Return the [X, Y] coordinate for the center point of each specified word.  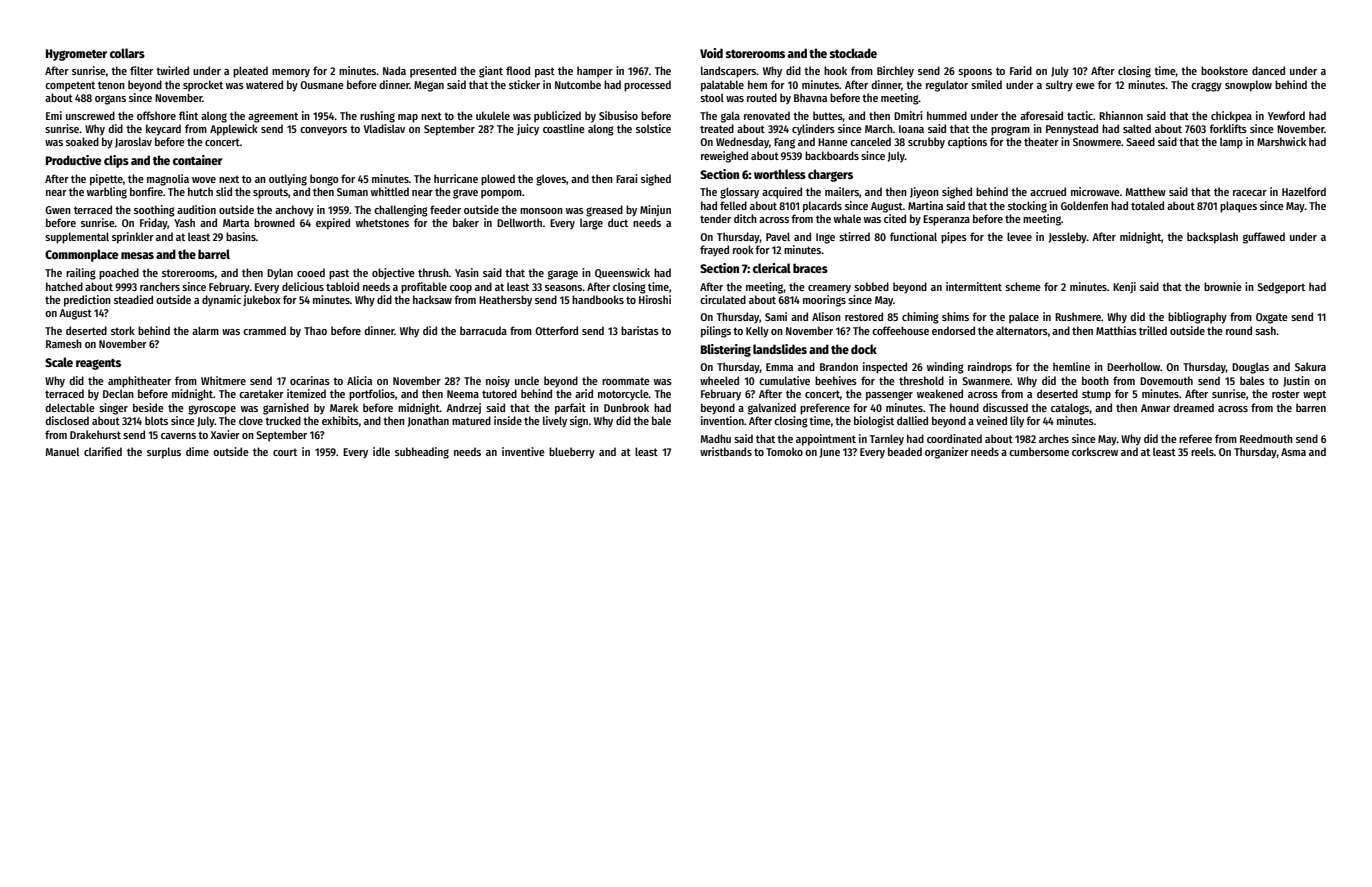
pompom [501, 194]
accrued [1048, 191]
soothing [154, 211]
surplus [164, 453]
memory [291, 73]
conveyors [323, 131]
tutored [499, 393]
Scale [59, 362]
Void [711, 53]
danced [1268, 70]
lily [1017, 422]
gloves [551, 180]
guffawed [1264, 238]
